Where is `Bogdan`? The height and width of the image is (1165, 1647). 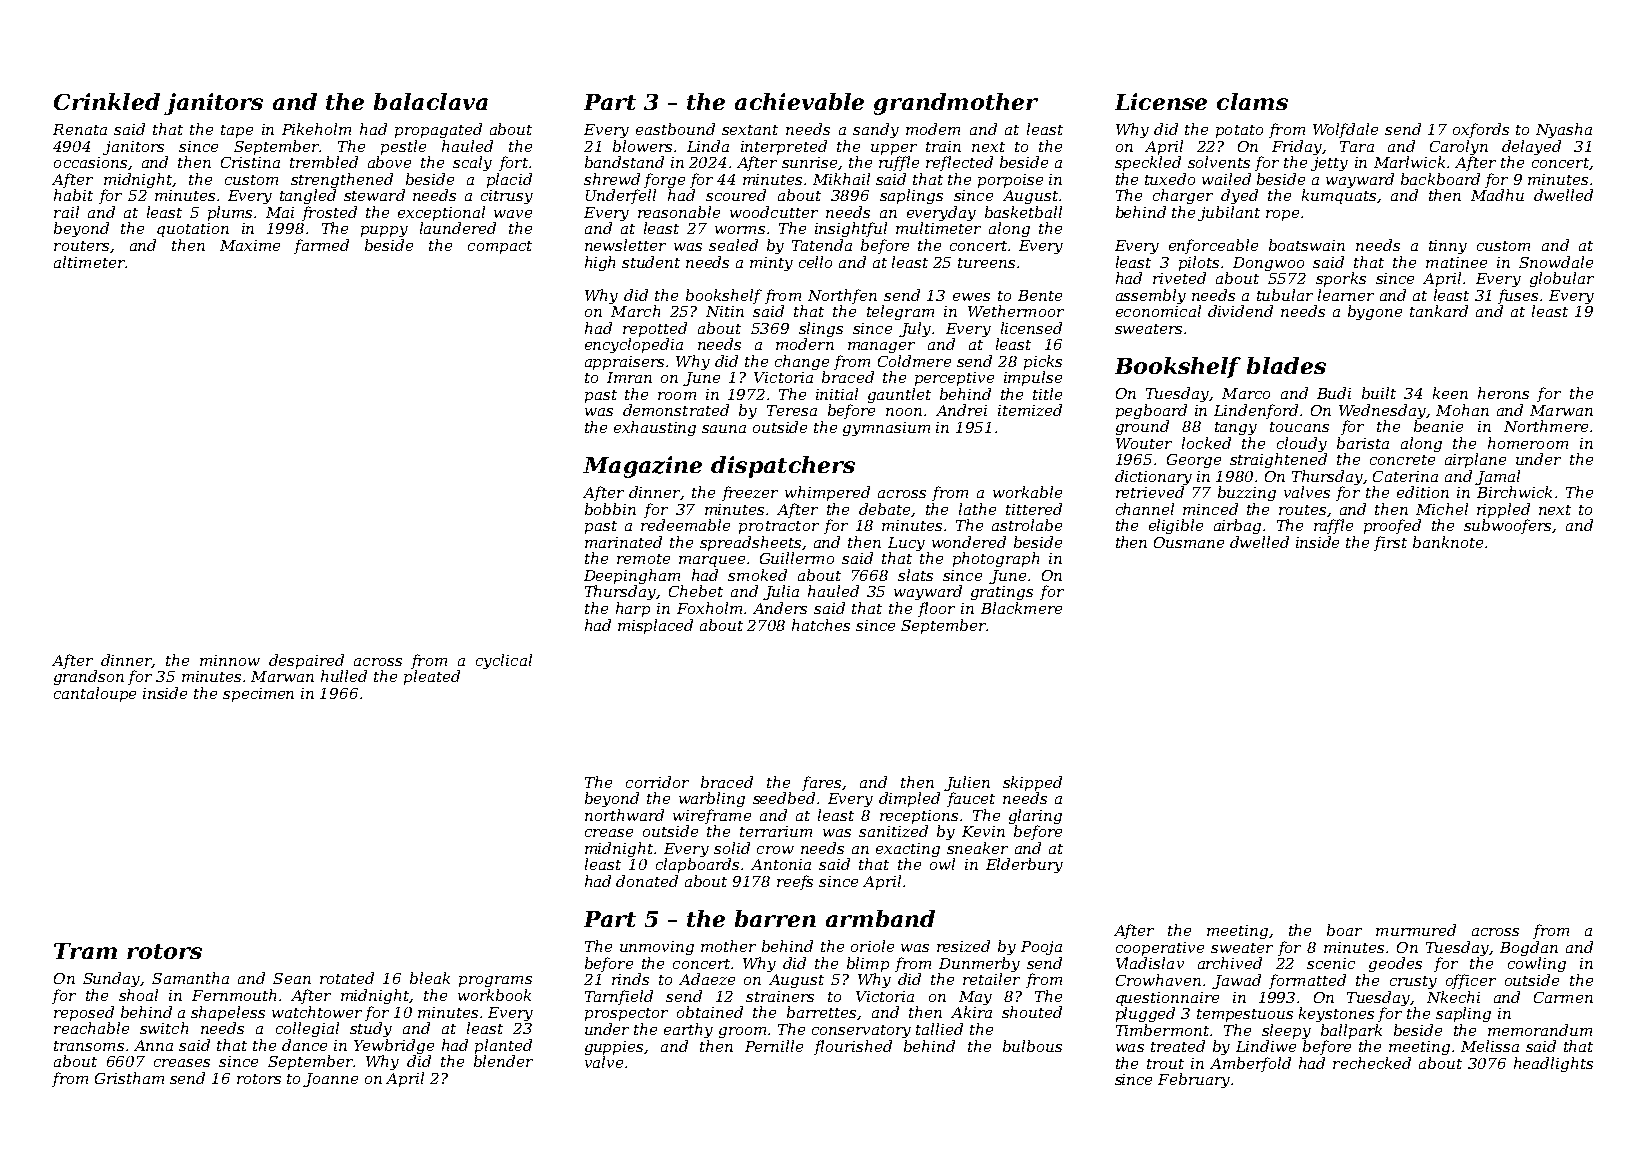 Bogdan is located at coordinates (1529, 948).
